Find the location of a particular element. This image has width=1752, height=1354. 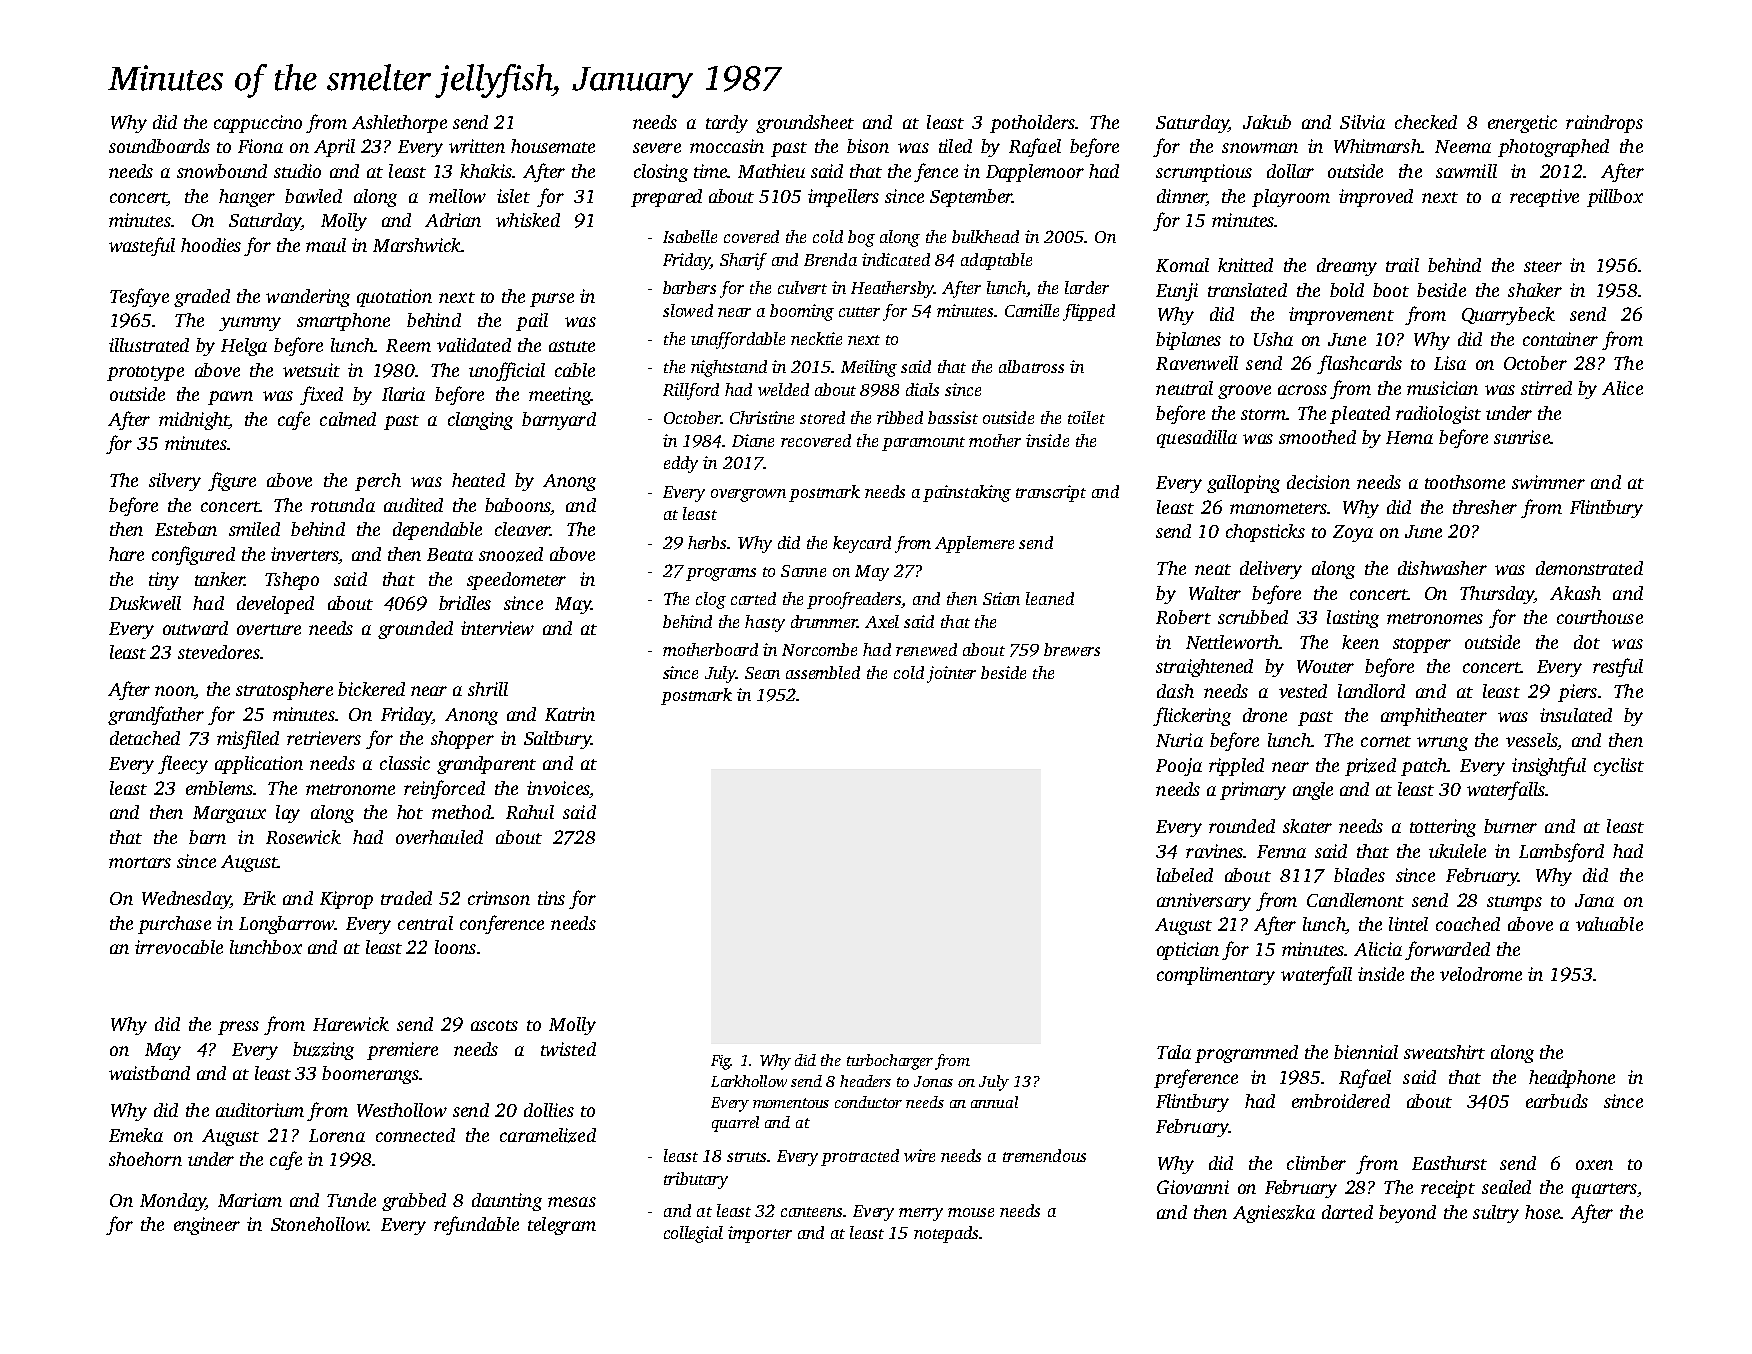

Mathieu is located at coordinates (771, 171).
